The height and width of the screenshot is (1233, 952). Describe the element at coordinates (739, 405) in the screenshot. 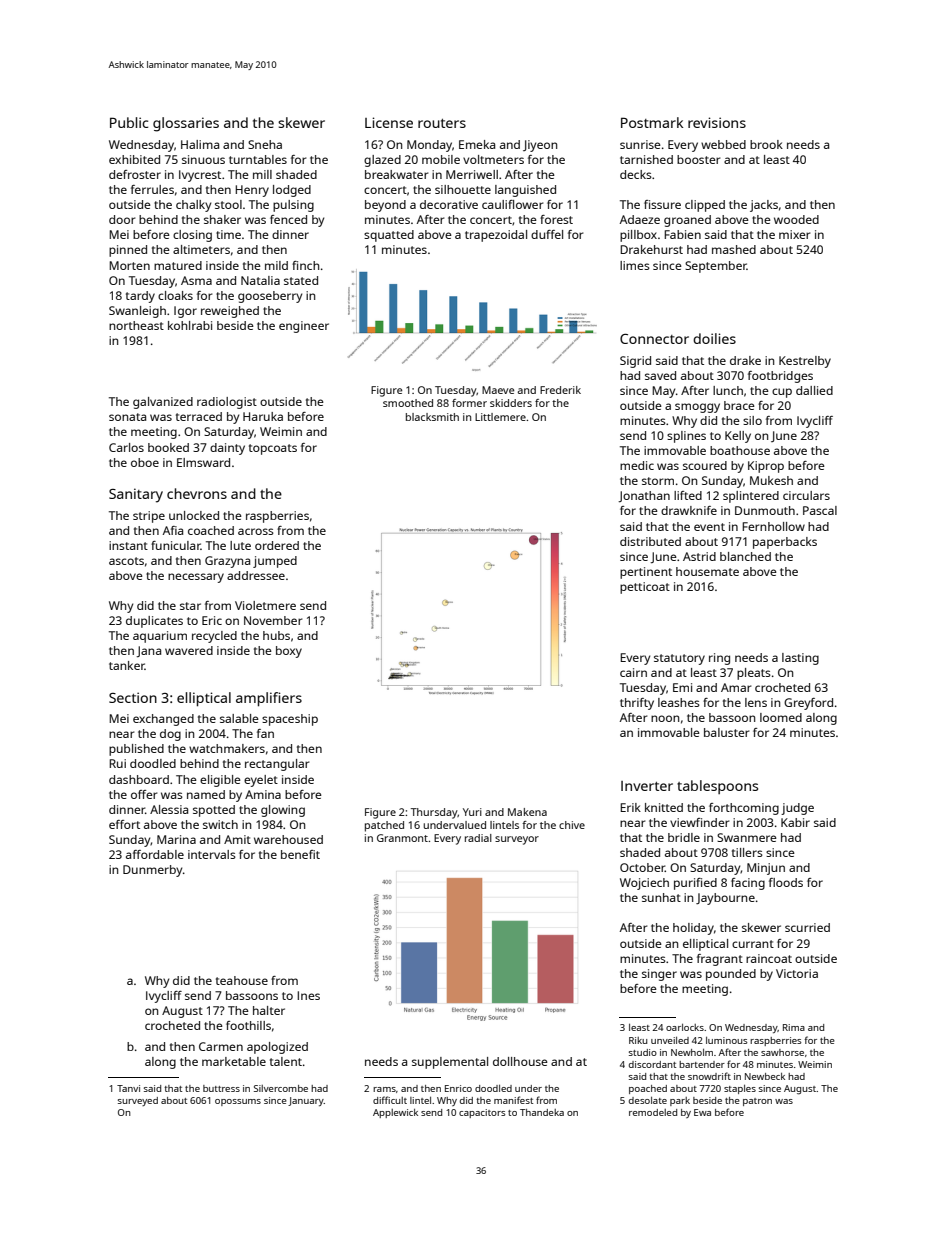

I see `brace` at that location.
